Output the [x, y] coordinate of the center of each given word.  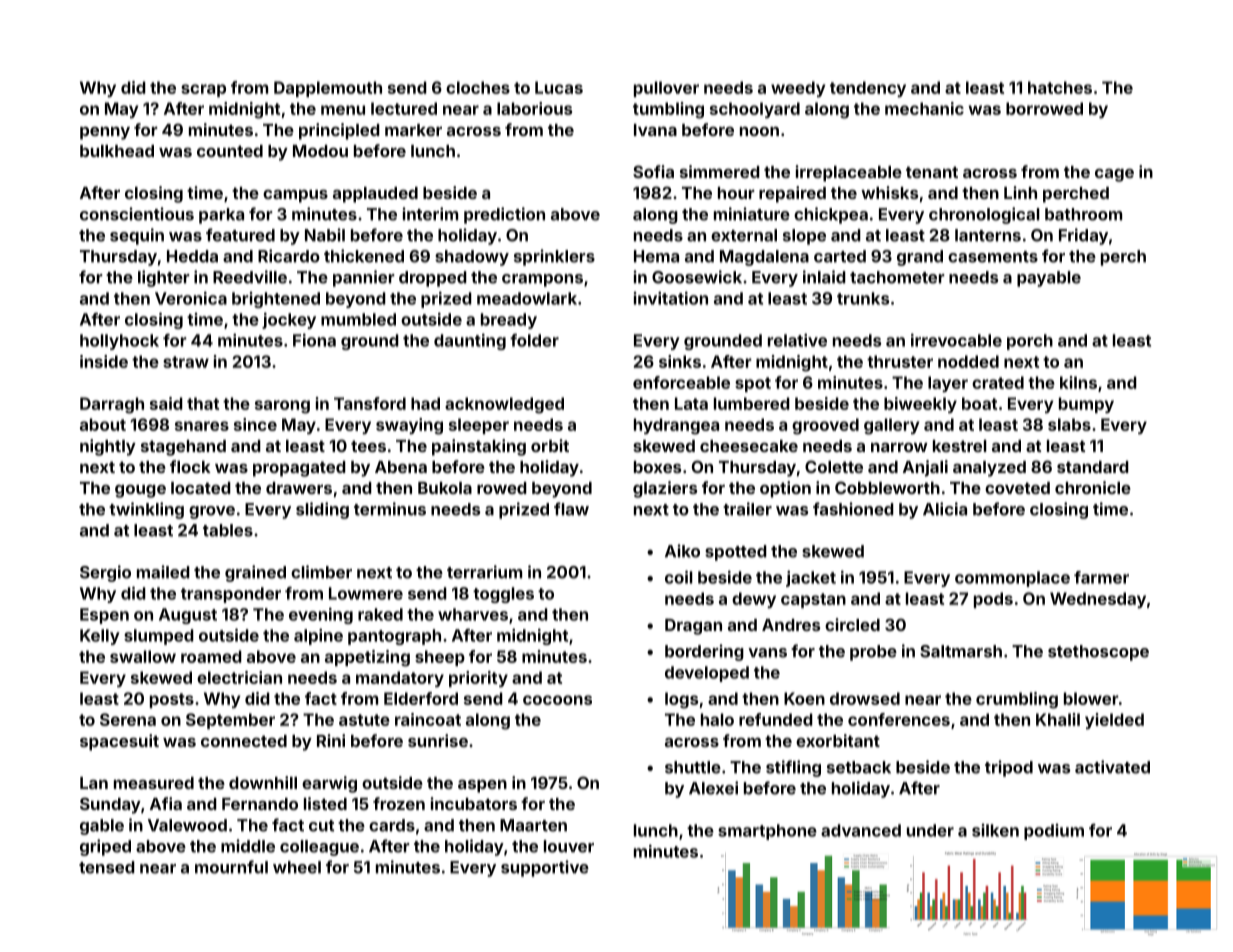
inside [104, 361]
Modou [320, 151]
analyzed [989, 469]
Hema [656, 256]
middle [248, 846]
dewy [754, 600]
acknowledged [504, 405]
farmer [1101, 577]
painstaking [479, 447]
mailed [163, 572]
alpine [318, 636]
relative [797, 340]
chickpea [831, 215]
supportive [545, 868]
